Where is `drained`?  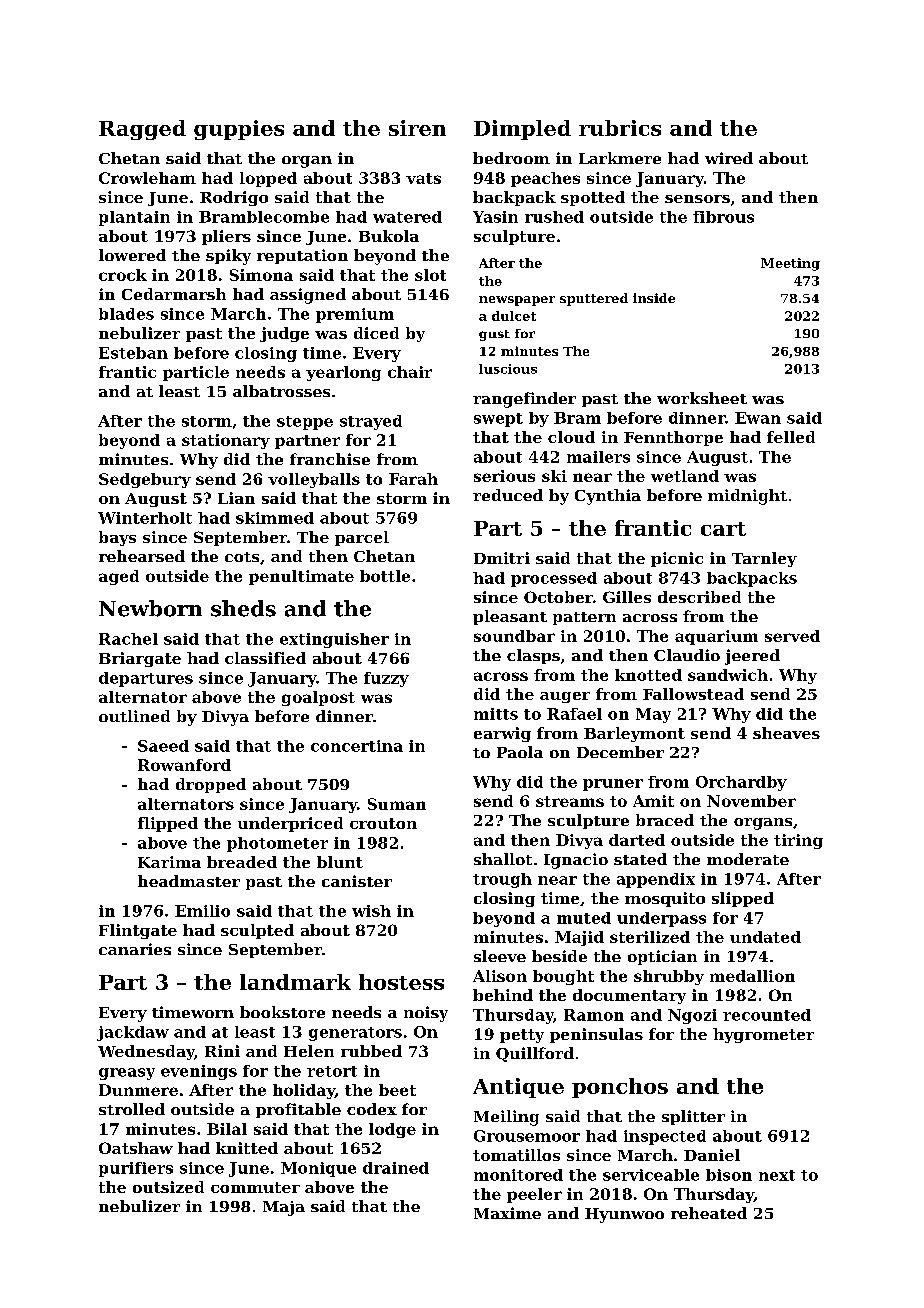
drained is located at coordinates (396, 1168).
